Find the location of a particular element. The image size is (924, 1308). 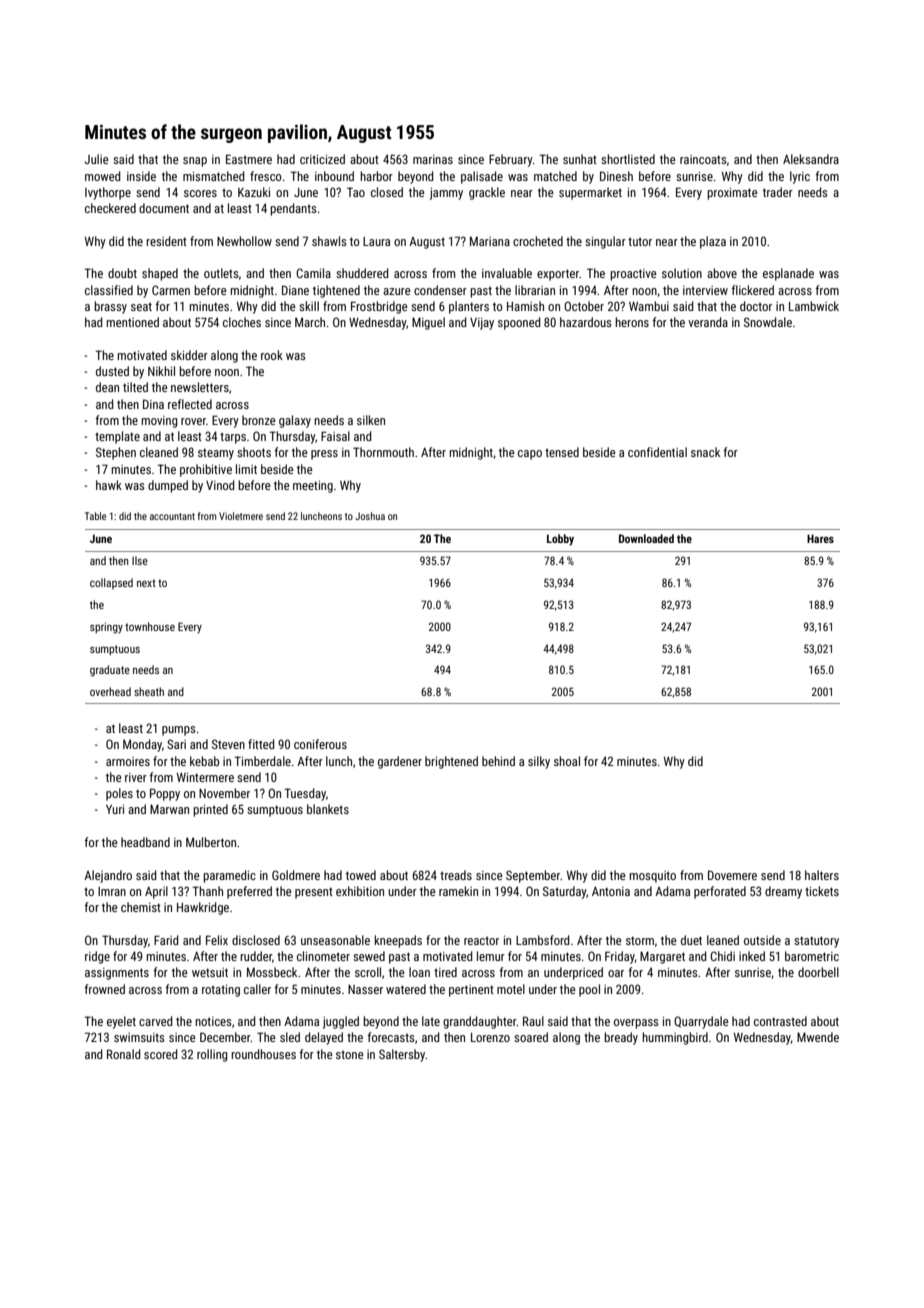

April is located at coordinates (156, 892).
